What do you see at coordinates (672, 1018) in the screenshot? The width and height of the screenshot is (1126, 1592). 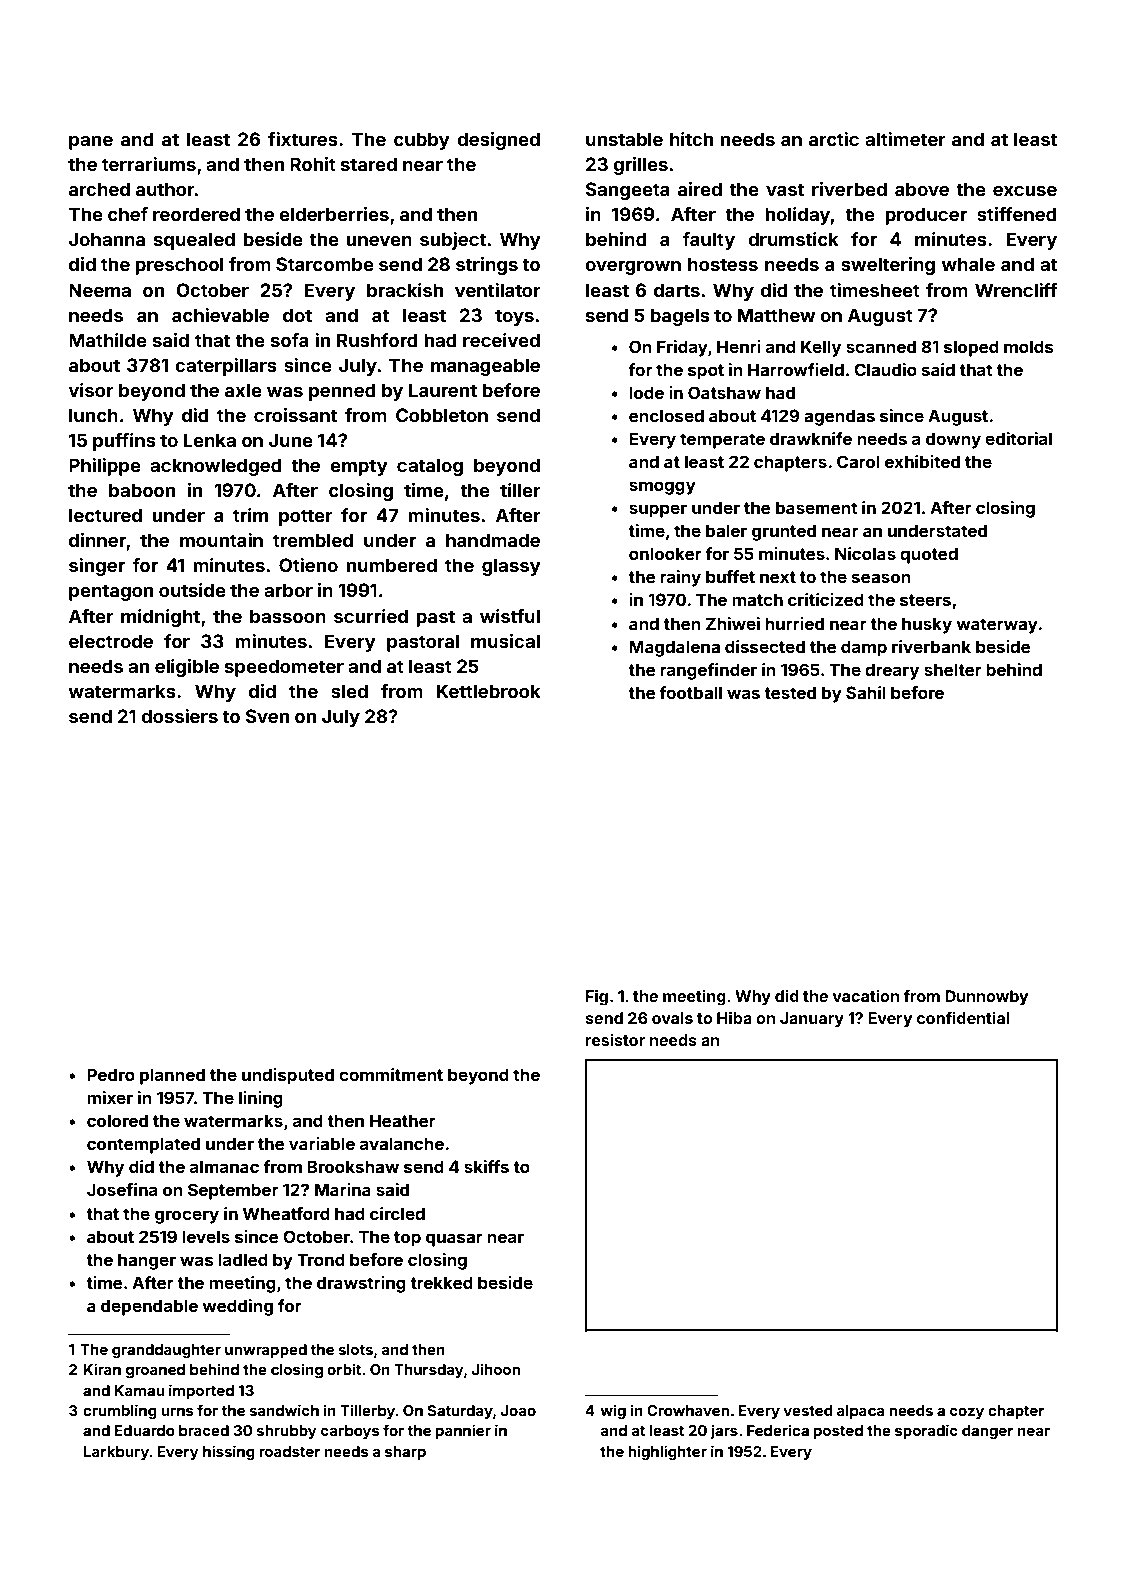 I see `ovals` at bounding box center [672, 1018].
